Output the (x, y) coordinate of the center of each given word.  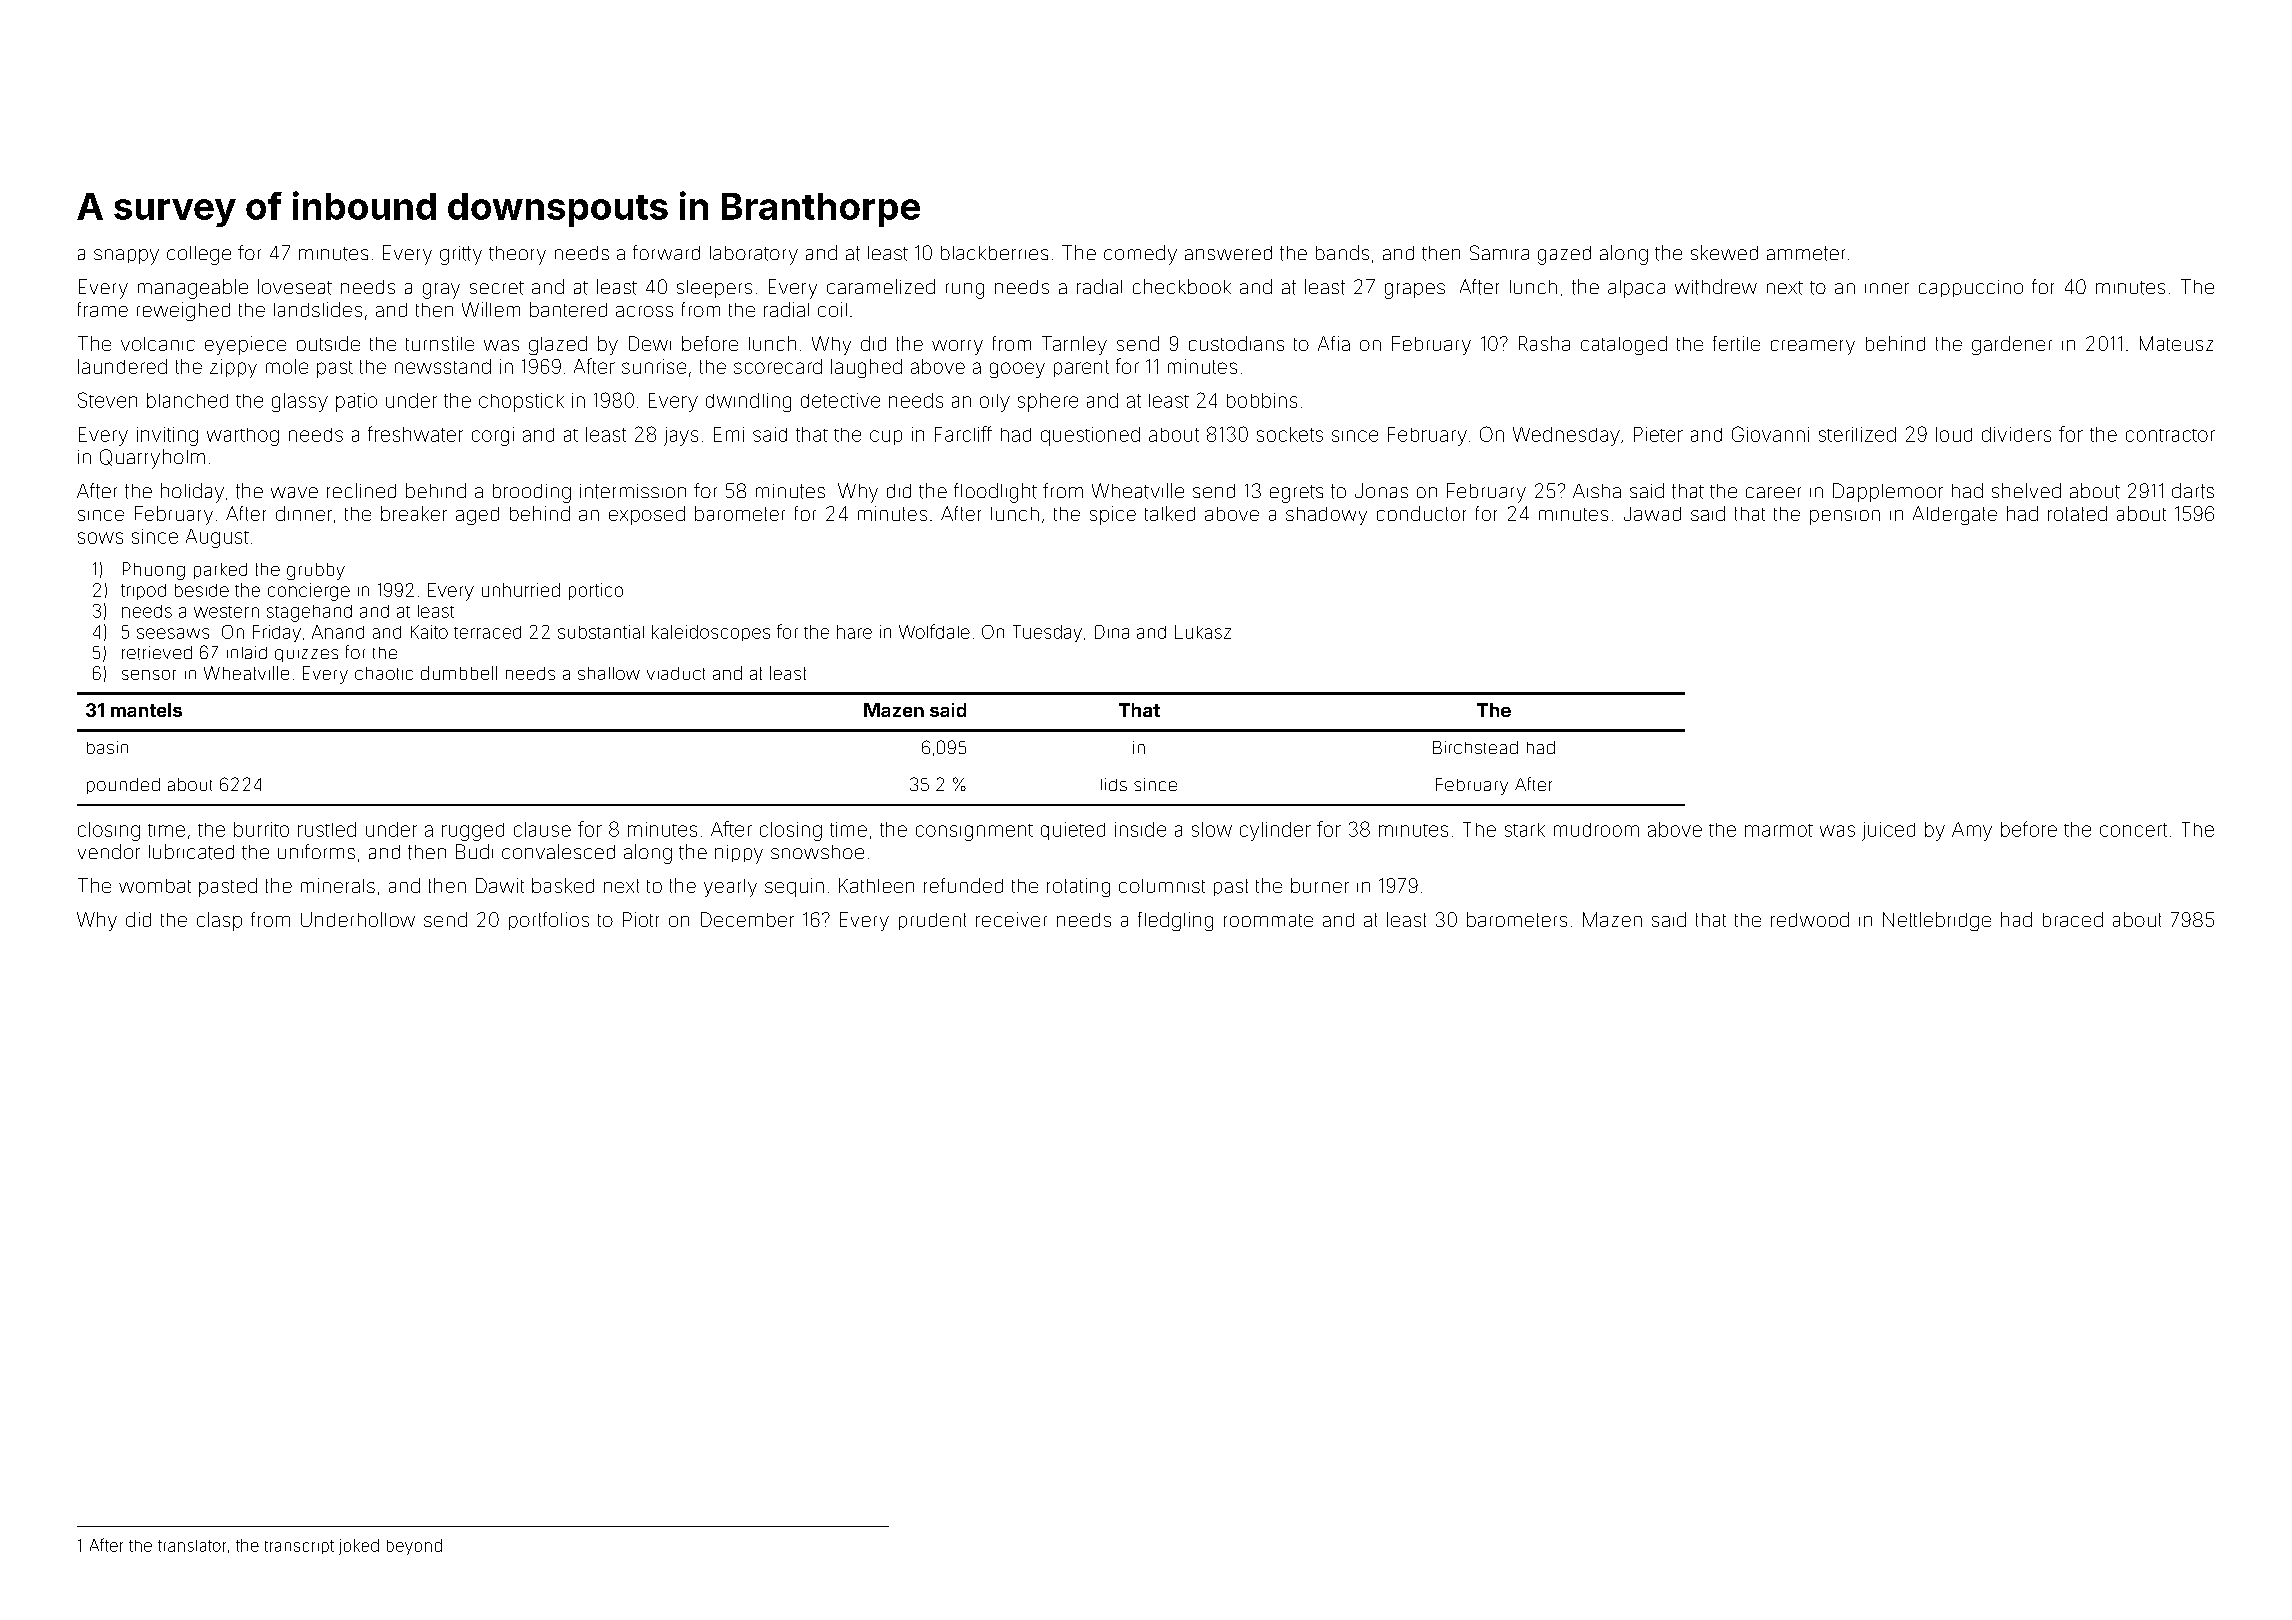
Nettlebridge (1937, 921)
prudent (932, 921)
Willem (491, 309)
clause (542, 829)
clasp (219, 921)
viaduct (676, 673)
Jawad (1652, 514)
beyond (414, 1547)
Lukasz (1203, 632)
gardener (2012, 345)
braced (2073, 919)
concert (2133, 830)
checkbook (1182, 286)
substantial (601, 632)
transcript (299, 1547)
